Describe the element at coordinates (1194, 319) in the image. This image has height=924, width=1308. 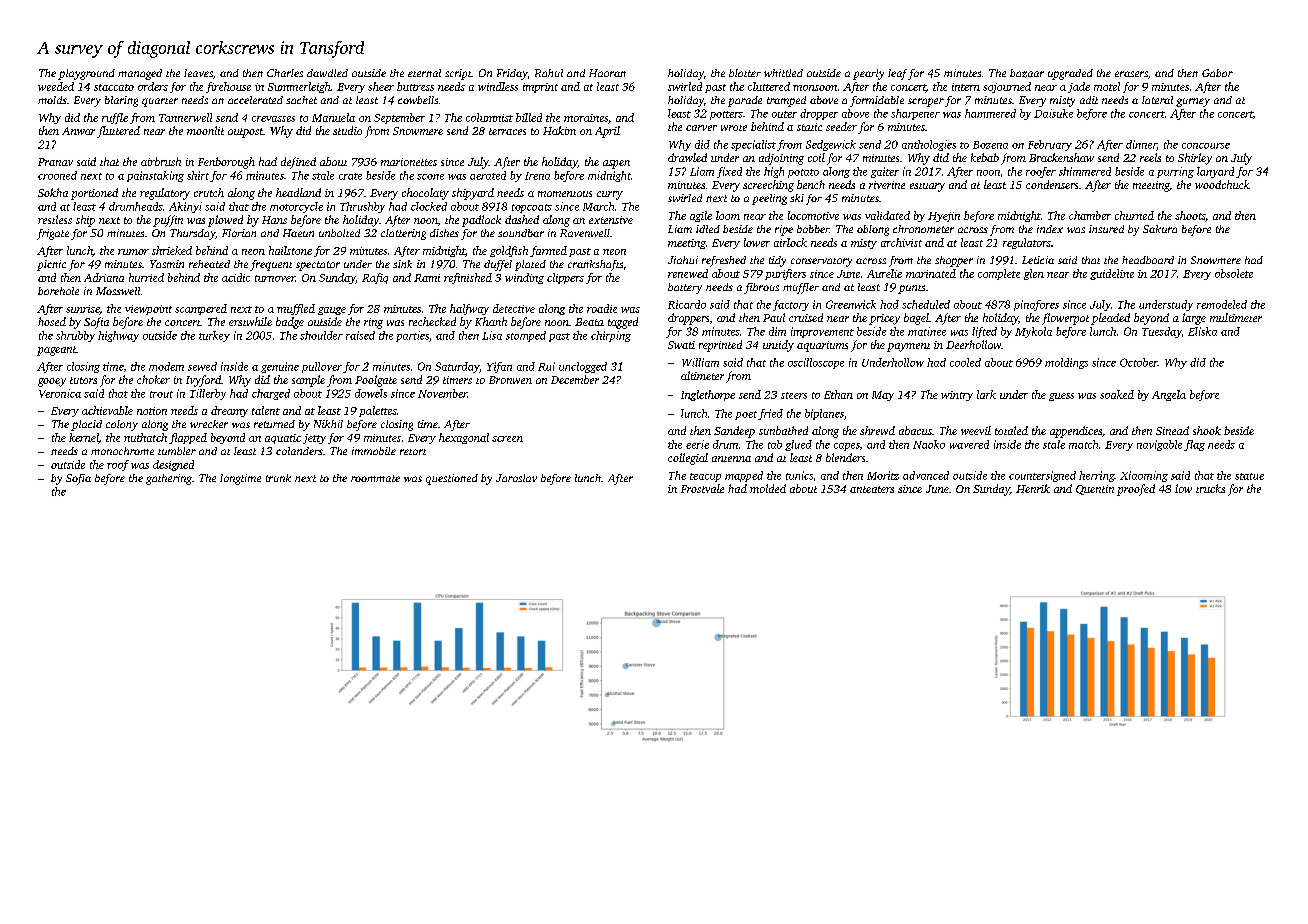
I see `large` at that location.
